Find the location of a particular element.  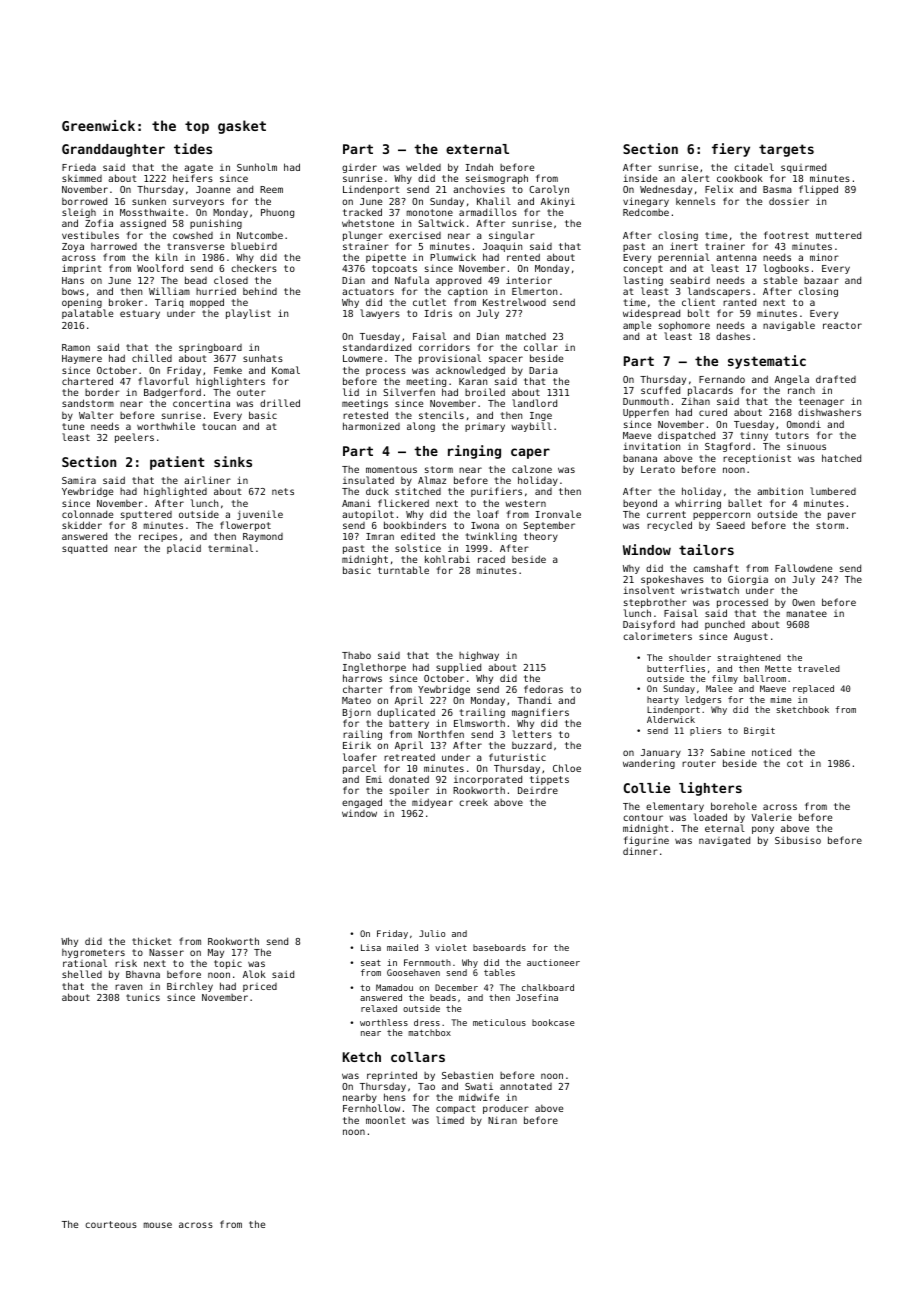

seismograph is located at coordinates (497, 179).
